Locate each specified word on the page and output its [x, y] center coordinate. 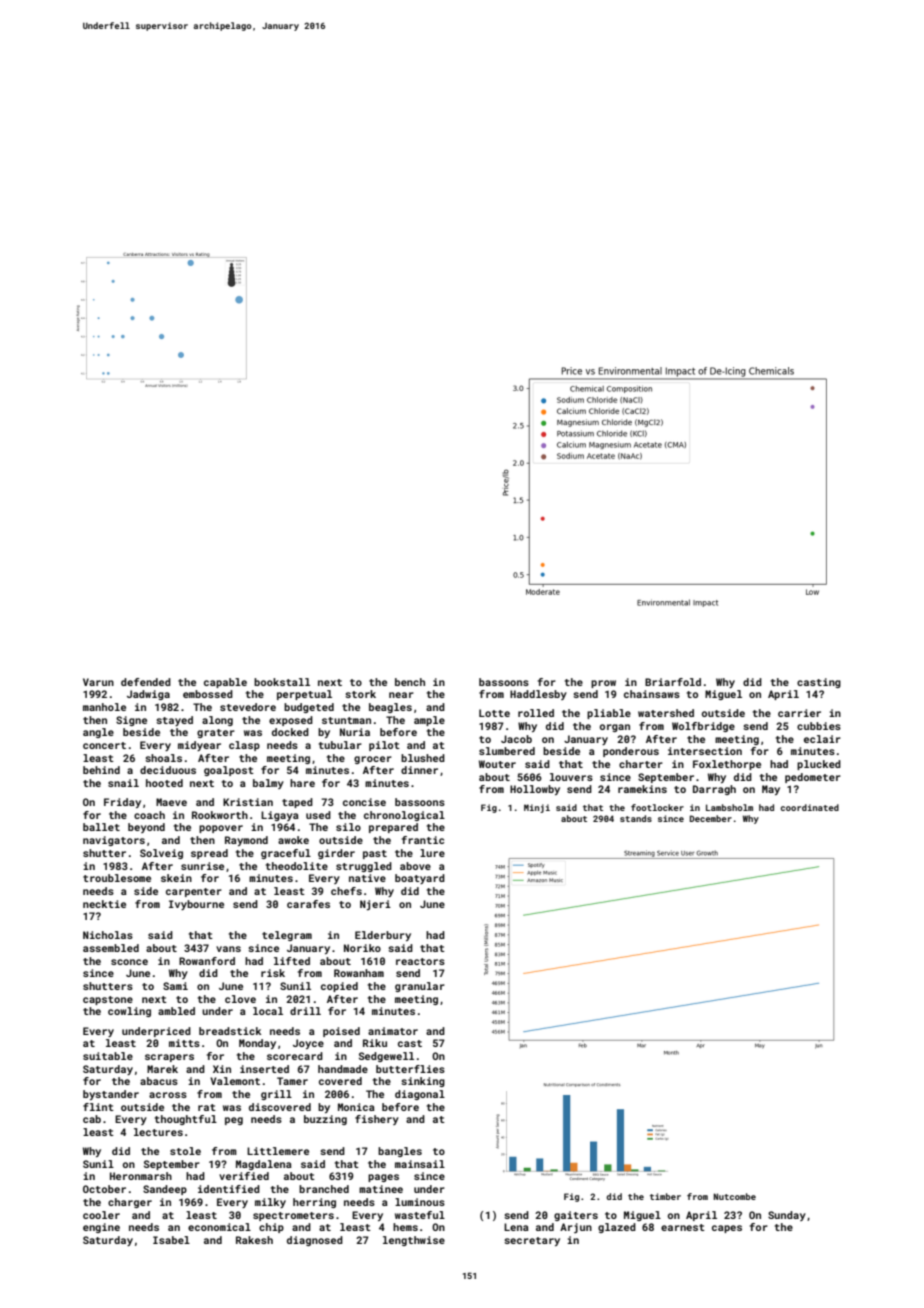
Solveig [161, 854]
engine [101, 1228]
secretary [532, 1241]
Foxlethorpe [727, 765]
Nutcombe [735, 1196]
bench [410, 682]
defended [146, 682]
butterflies [410, 1069]
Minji [537, 808]
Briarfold [673, 682]
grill [276, 1095]
